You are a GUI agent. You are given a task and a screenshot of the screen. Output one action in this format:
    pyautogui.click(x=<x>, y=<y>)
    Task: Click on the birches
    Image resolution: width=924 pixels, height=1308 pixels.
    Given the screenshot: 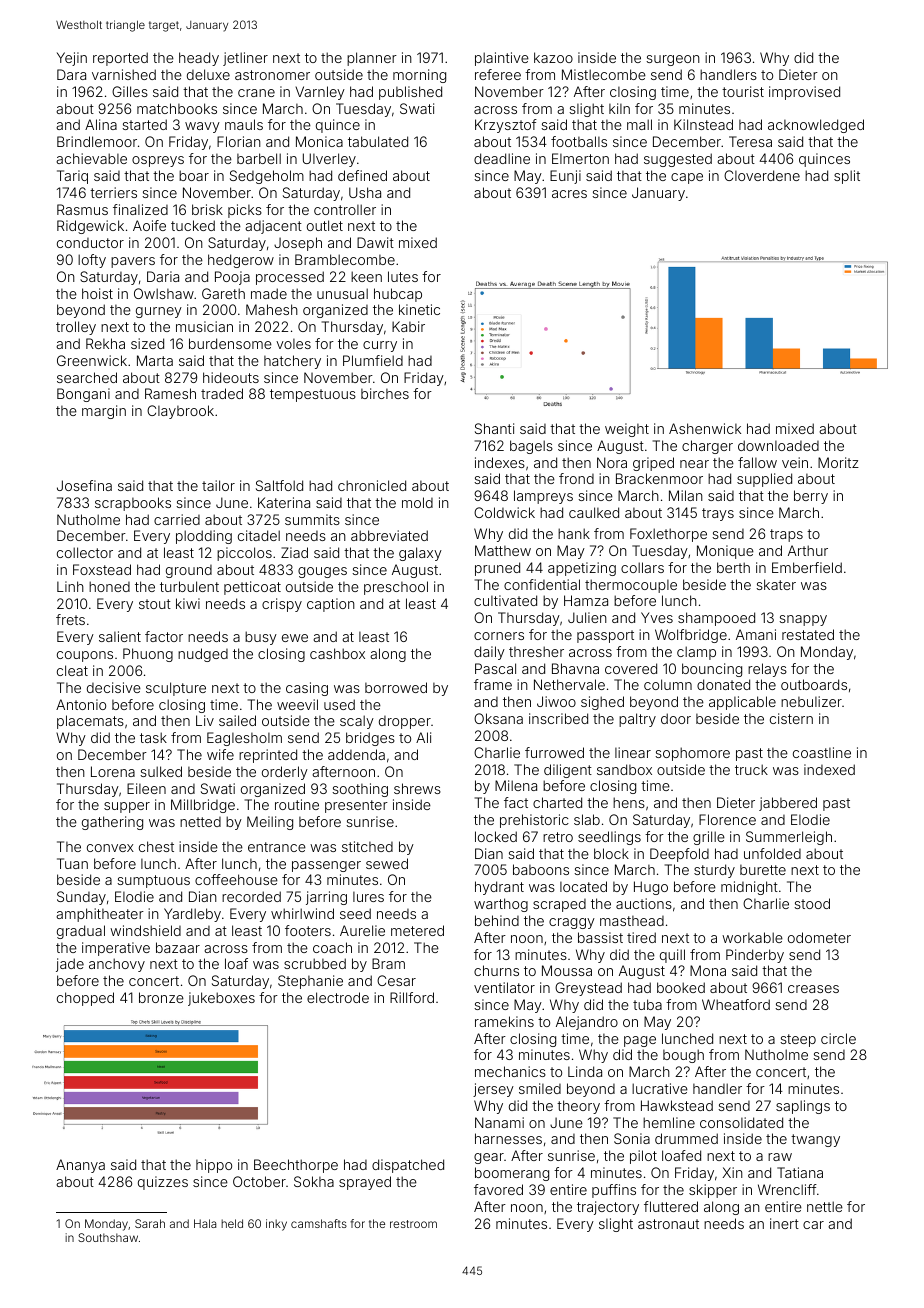 What is the action you would take?
    pyautogui.click(x=385, y=393)
